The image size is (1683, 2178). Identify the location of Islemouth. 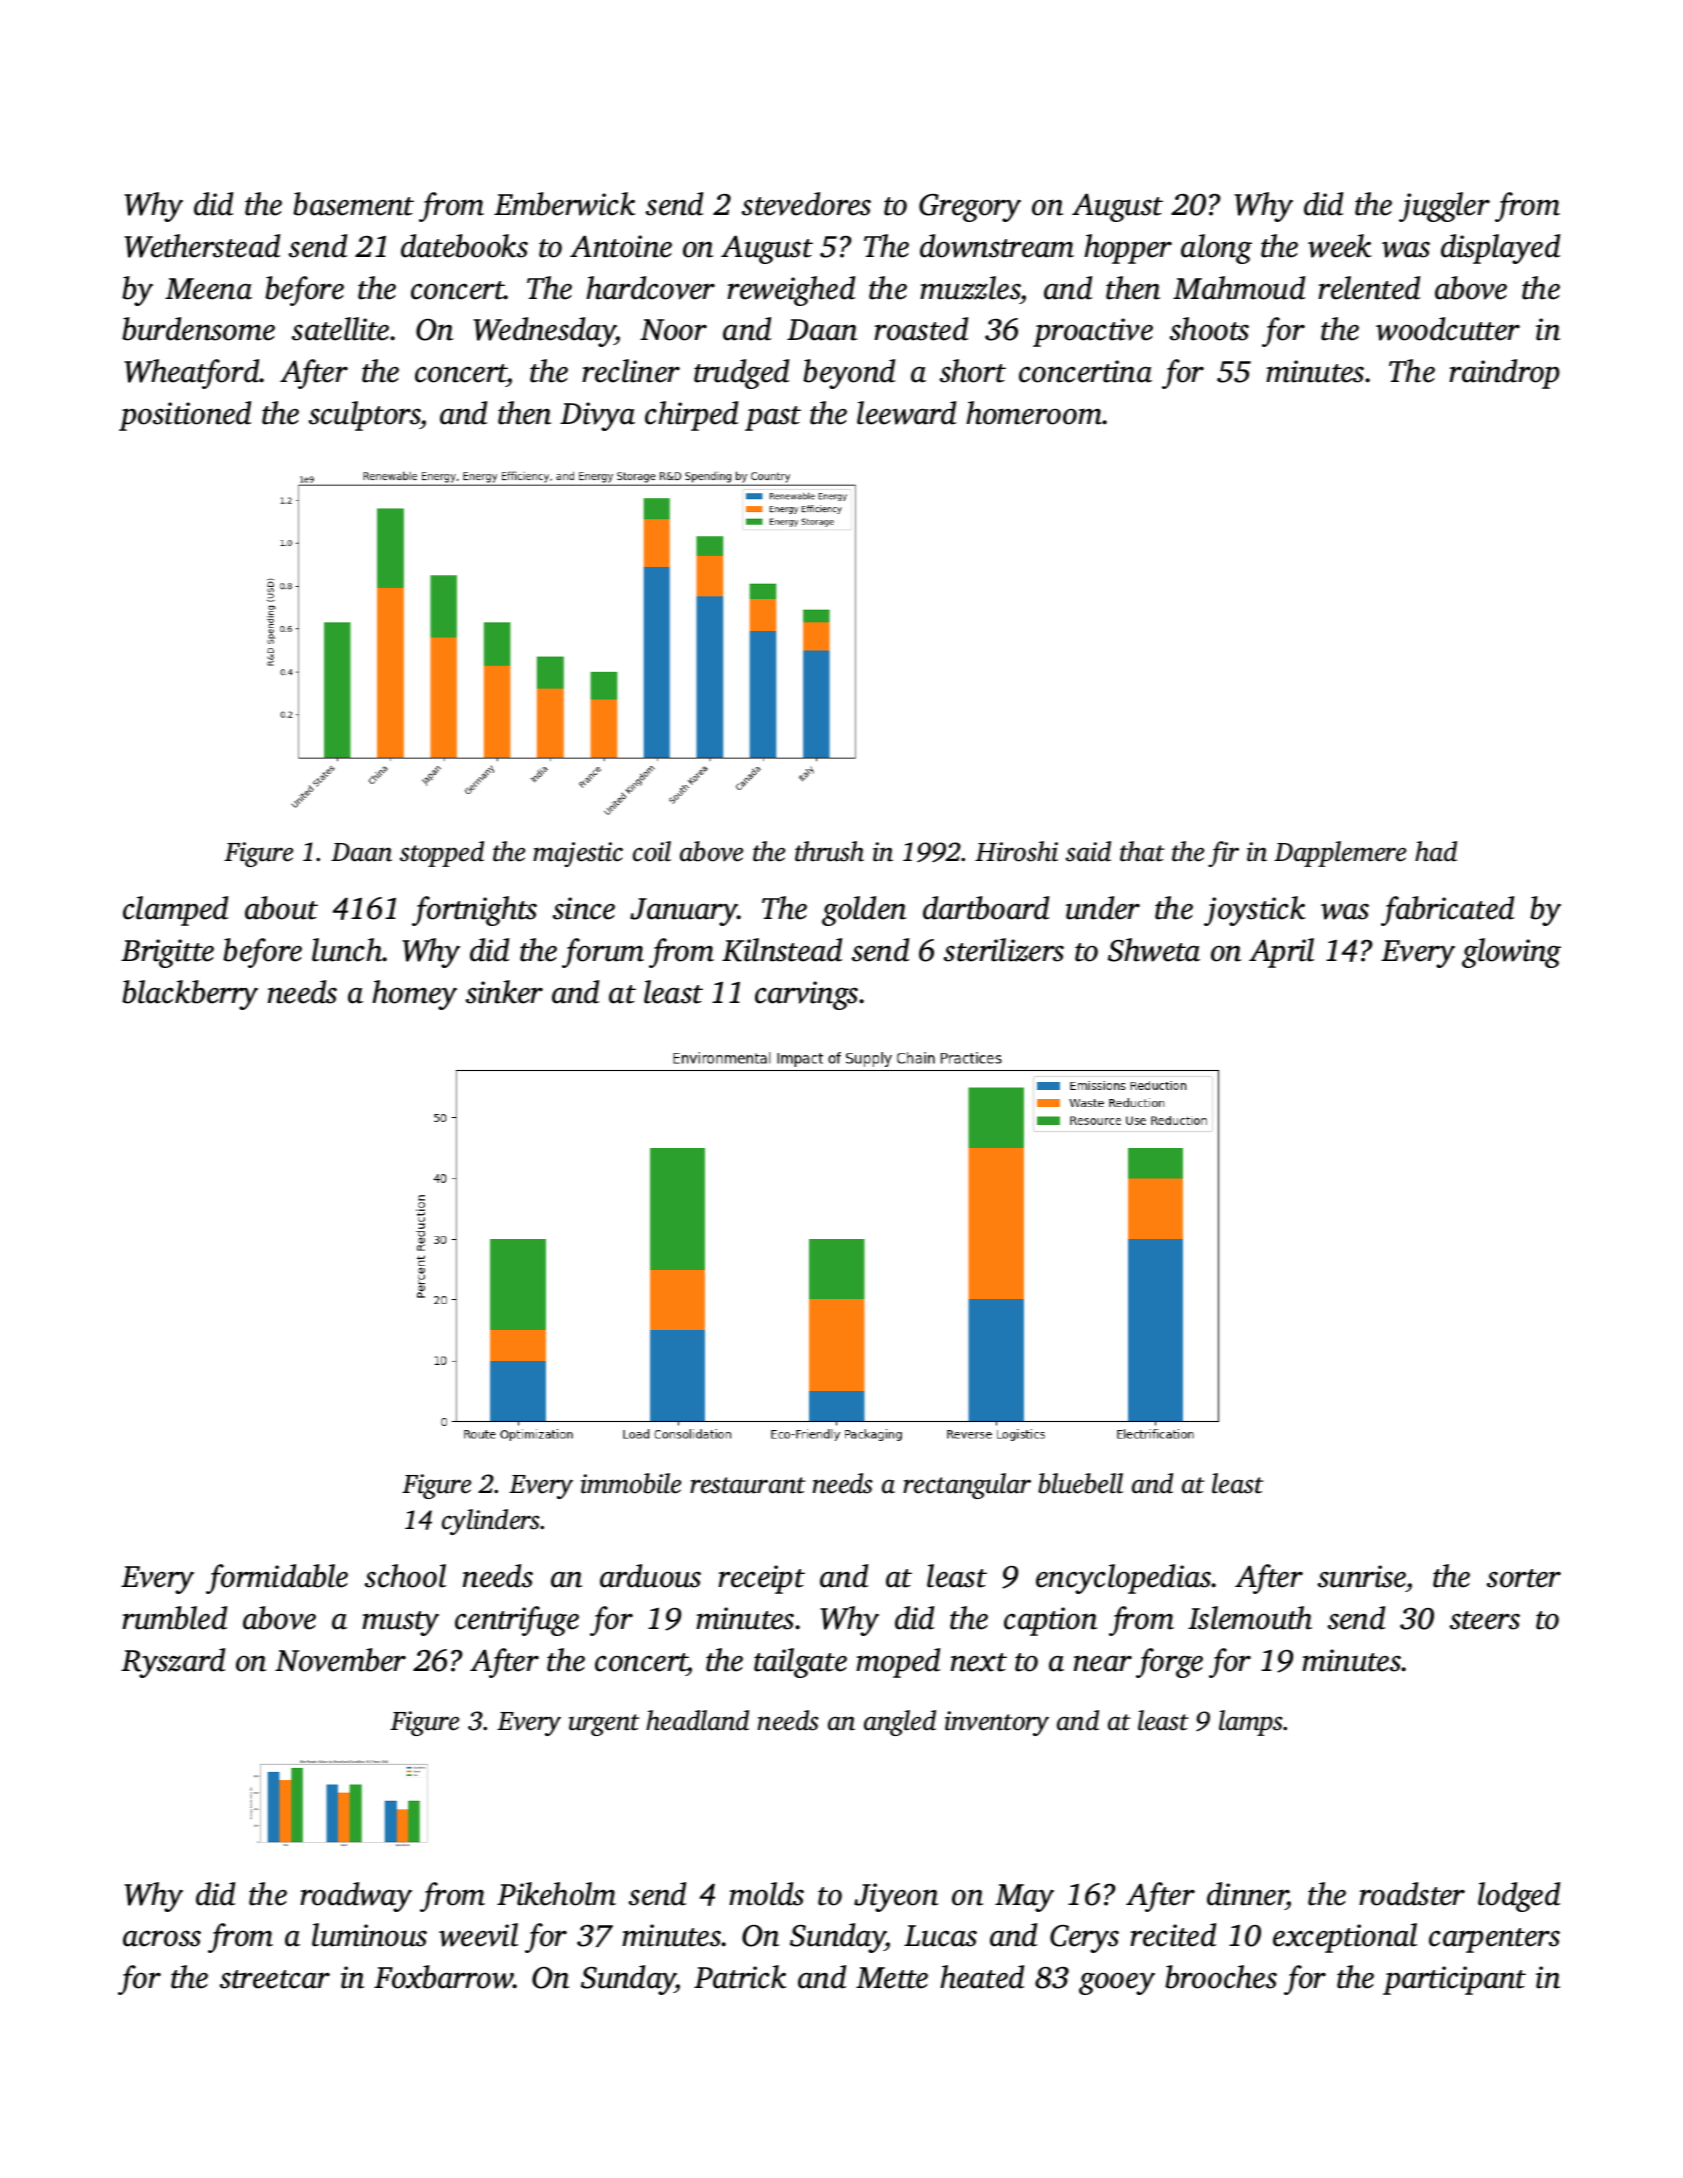
(1250, 1618).
